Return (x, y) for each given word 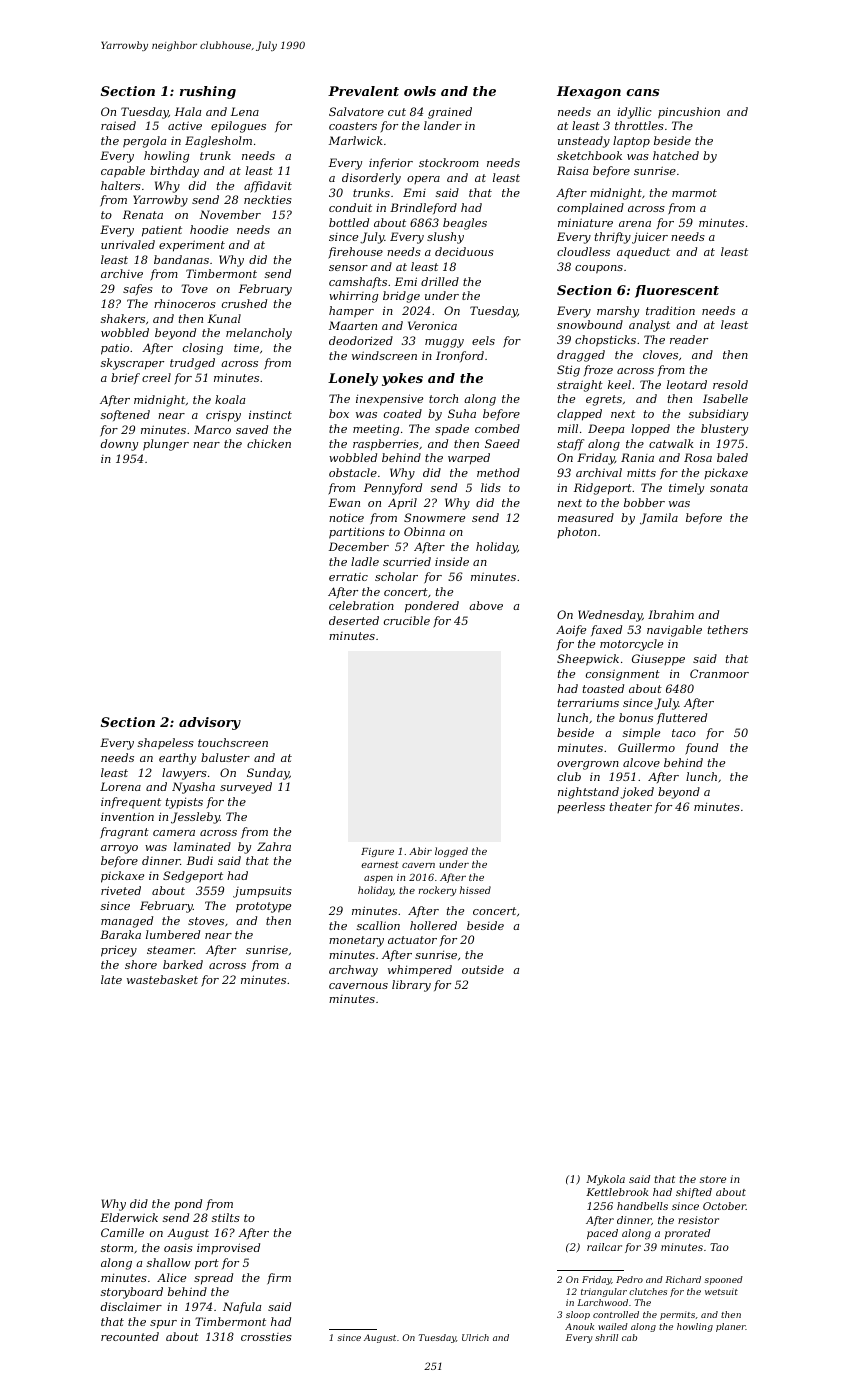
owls (420, 91)
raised (118, 125)
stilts (226, 1217)
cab (629, 1337)
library (411, 986)
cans (642, 92)
